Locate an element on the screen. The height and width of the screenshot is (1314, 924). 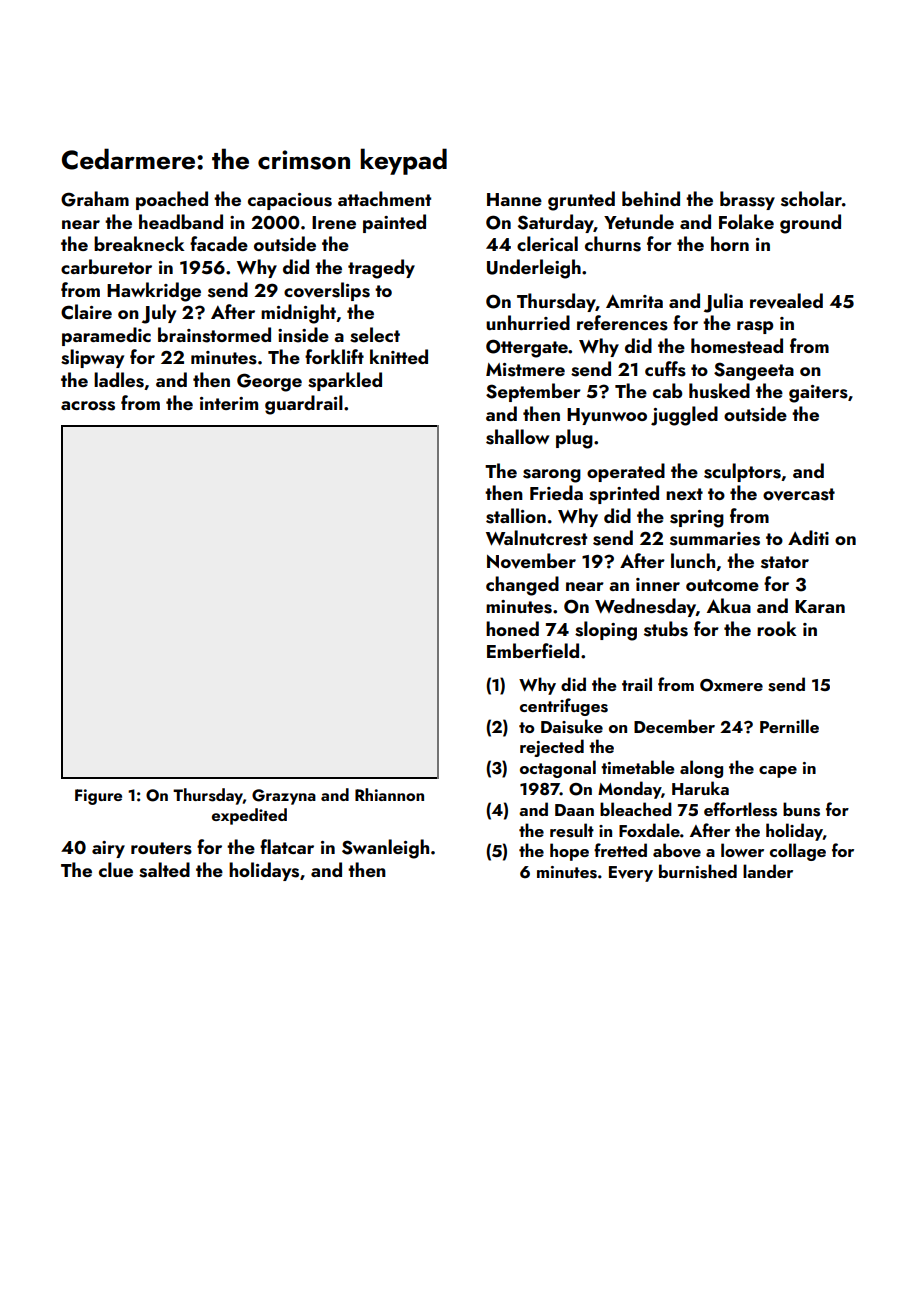
facade is located at coordinates (219, 243).
